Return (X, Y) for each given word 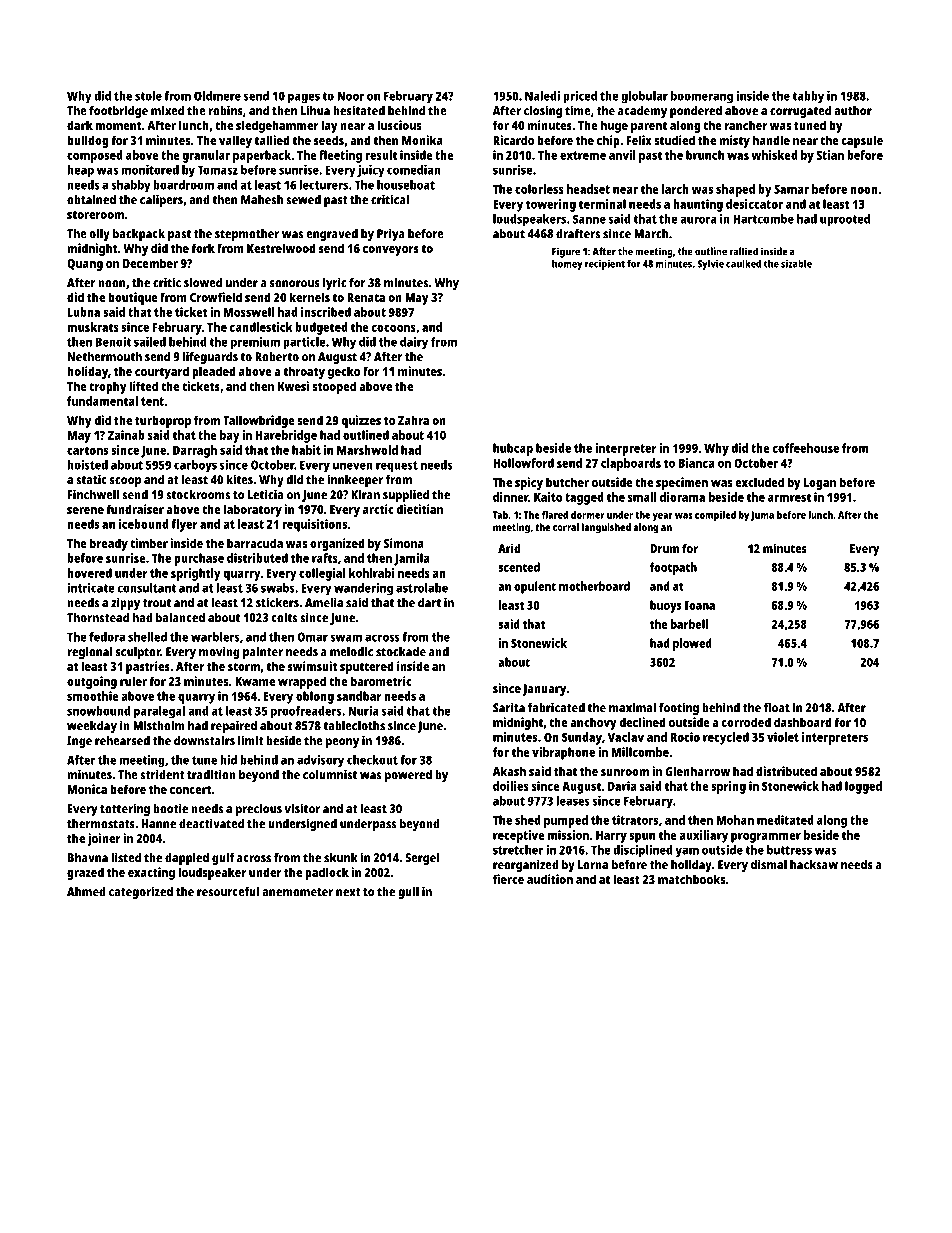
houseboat (406, 185)
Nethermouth (105, 357)
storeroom (95, 214)
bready (109, 544)
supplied (406, 495)
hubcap (513, 449)
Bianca (696, 463)
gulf (223, 859)
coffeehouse (805, 448)
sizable (796, 263)
